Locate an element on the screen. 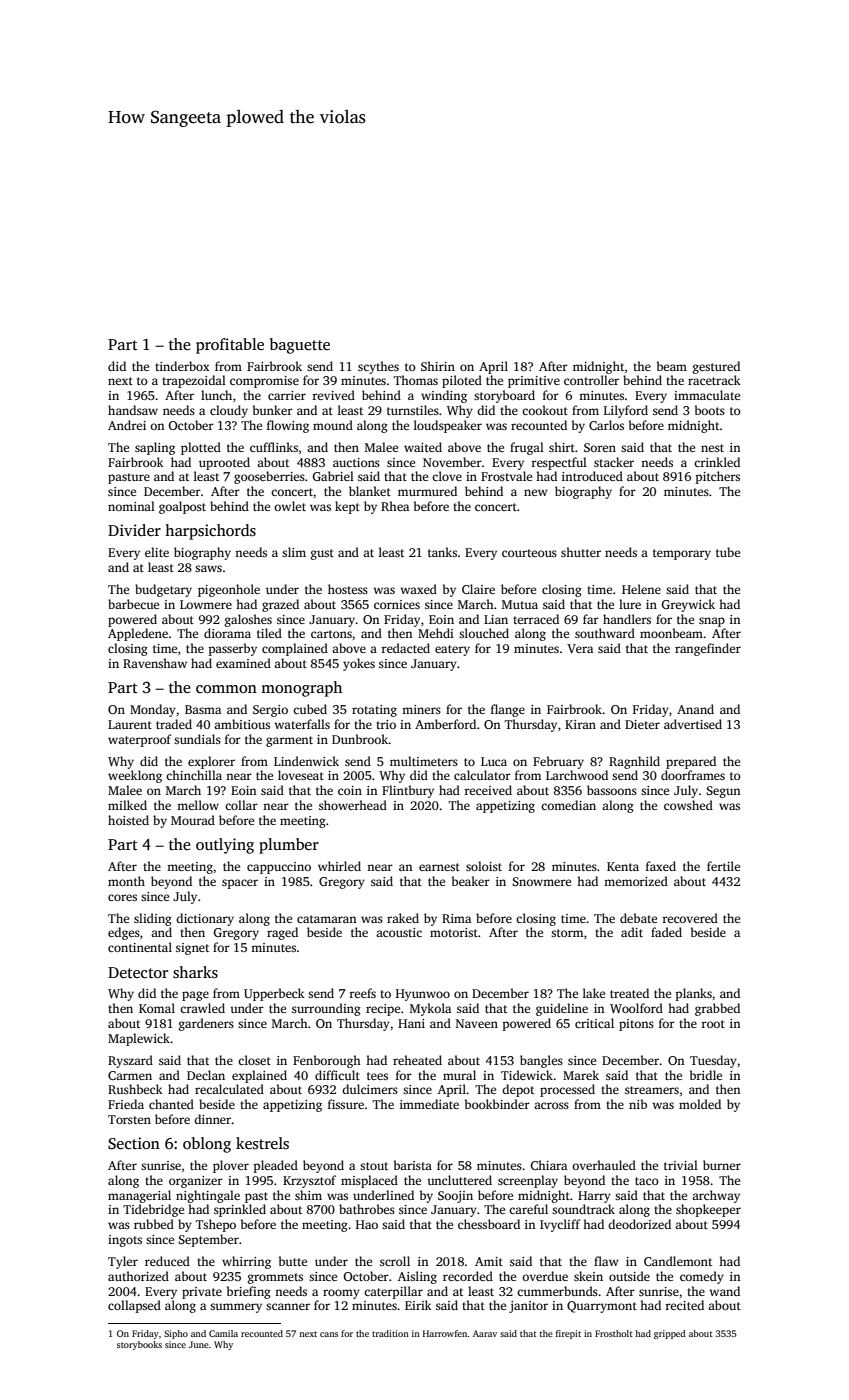 Image resolution: width=849 pixels, height=1400 pixels. fissure is located at coordinates (346, 1104).
